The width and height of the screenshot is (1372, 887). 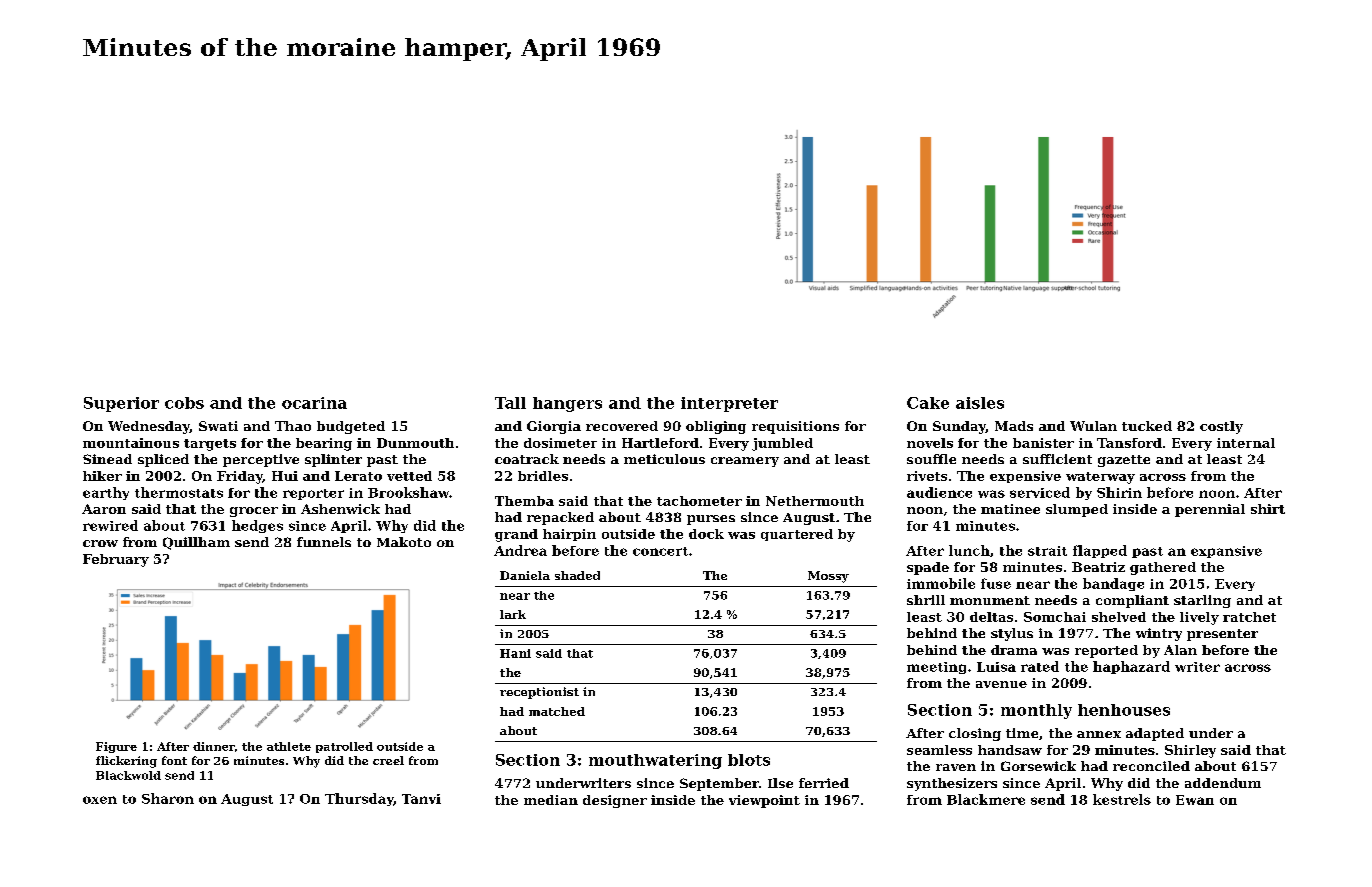 I want to click on budgeted, so click(x=351, y=427).
